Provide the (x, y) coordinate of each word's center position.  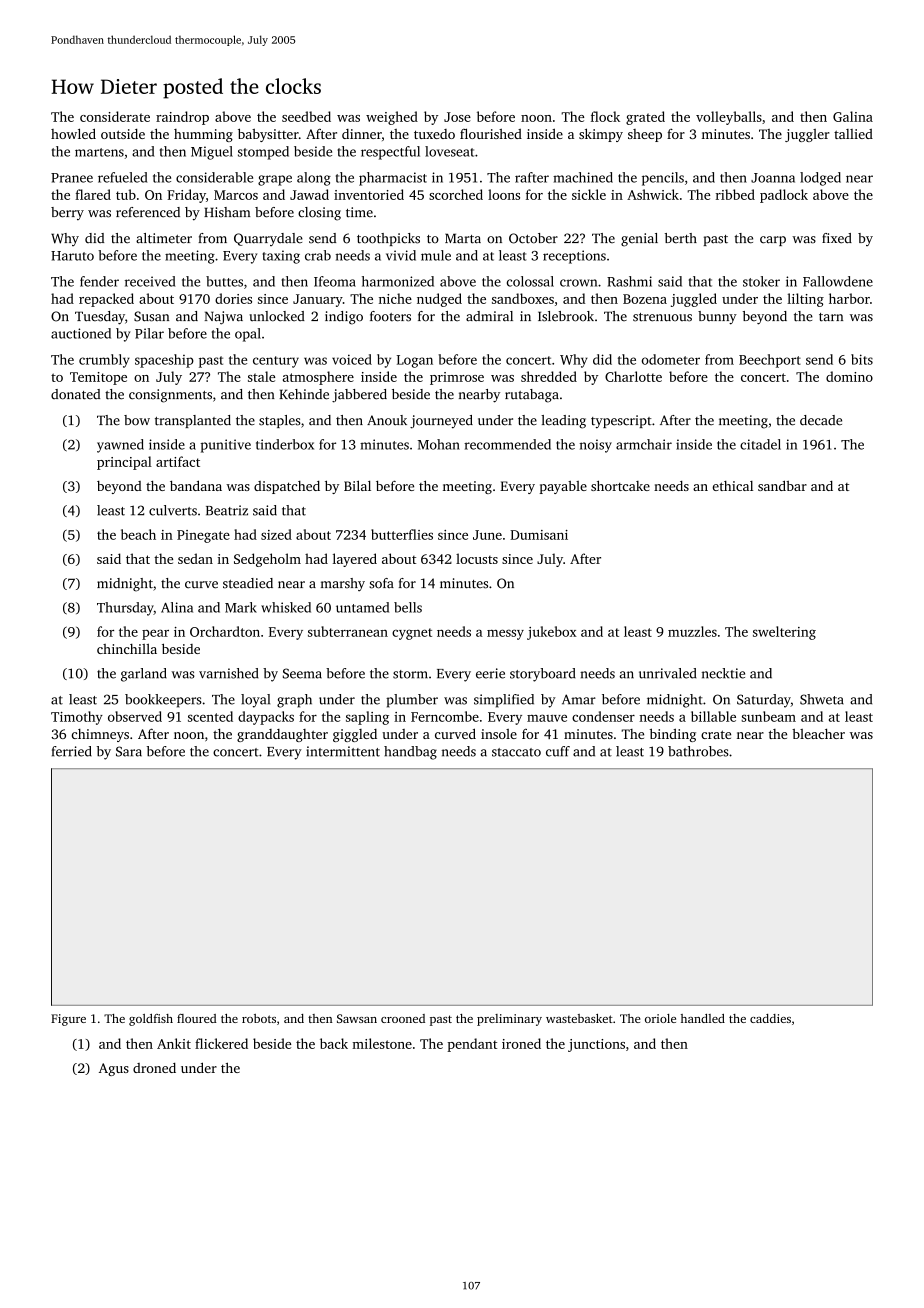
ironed (521, 1043)
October (533, 238)
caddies (770, 1018)
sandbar (782, 485)
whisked (286, 607)
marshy (343, 584)
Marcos (236, 195)
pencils (663, 179)
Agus (114, 1069)
